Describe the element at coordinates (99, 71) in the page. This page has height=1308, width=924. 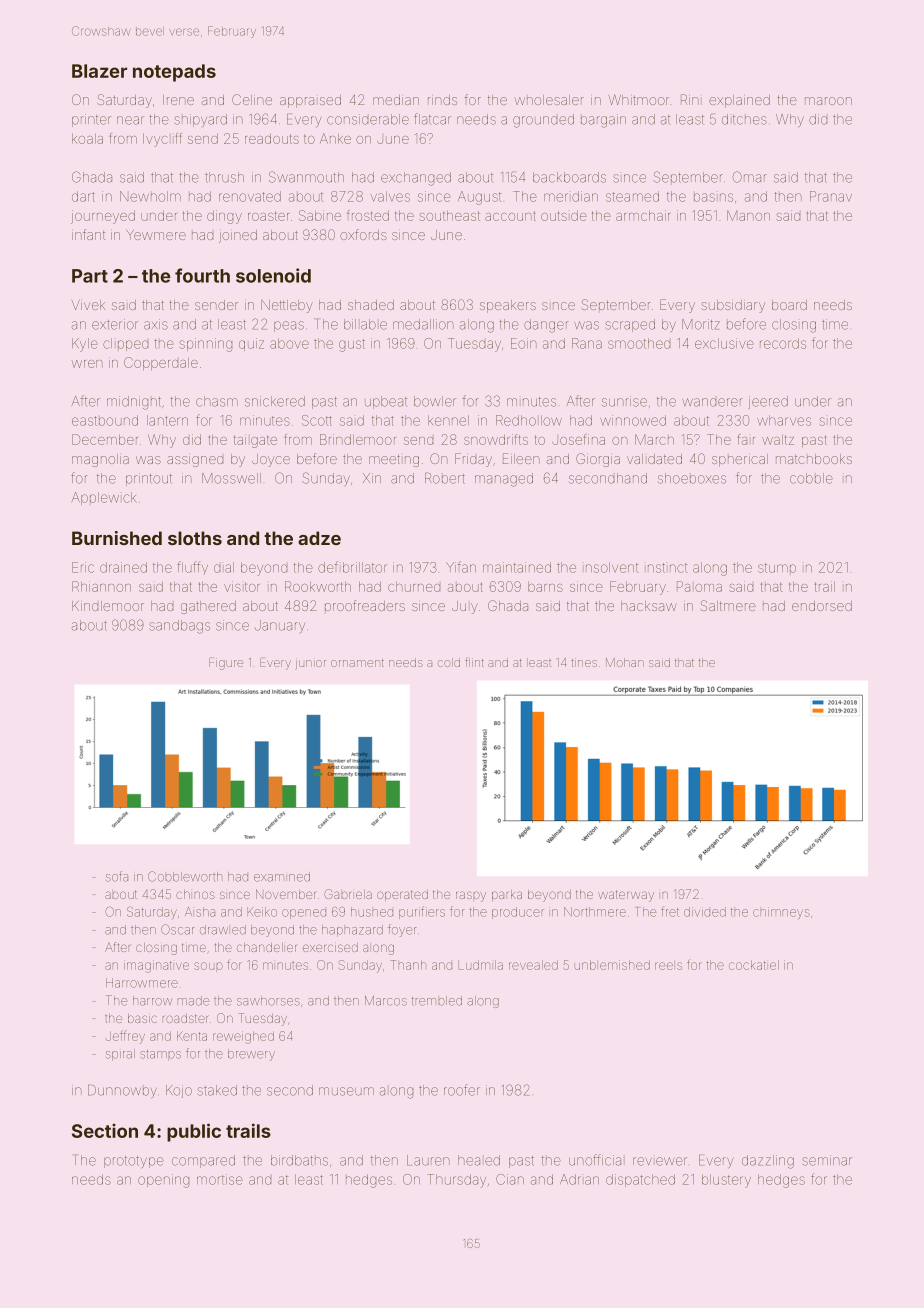
I see `Blazer` at that location.
